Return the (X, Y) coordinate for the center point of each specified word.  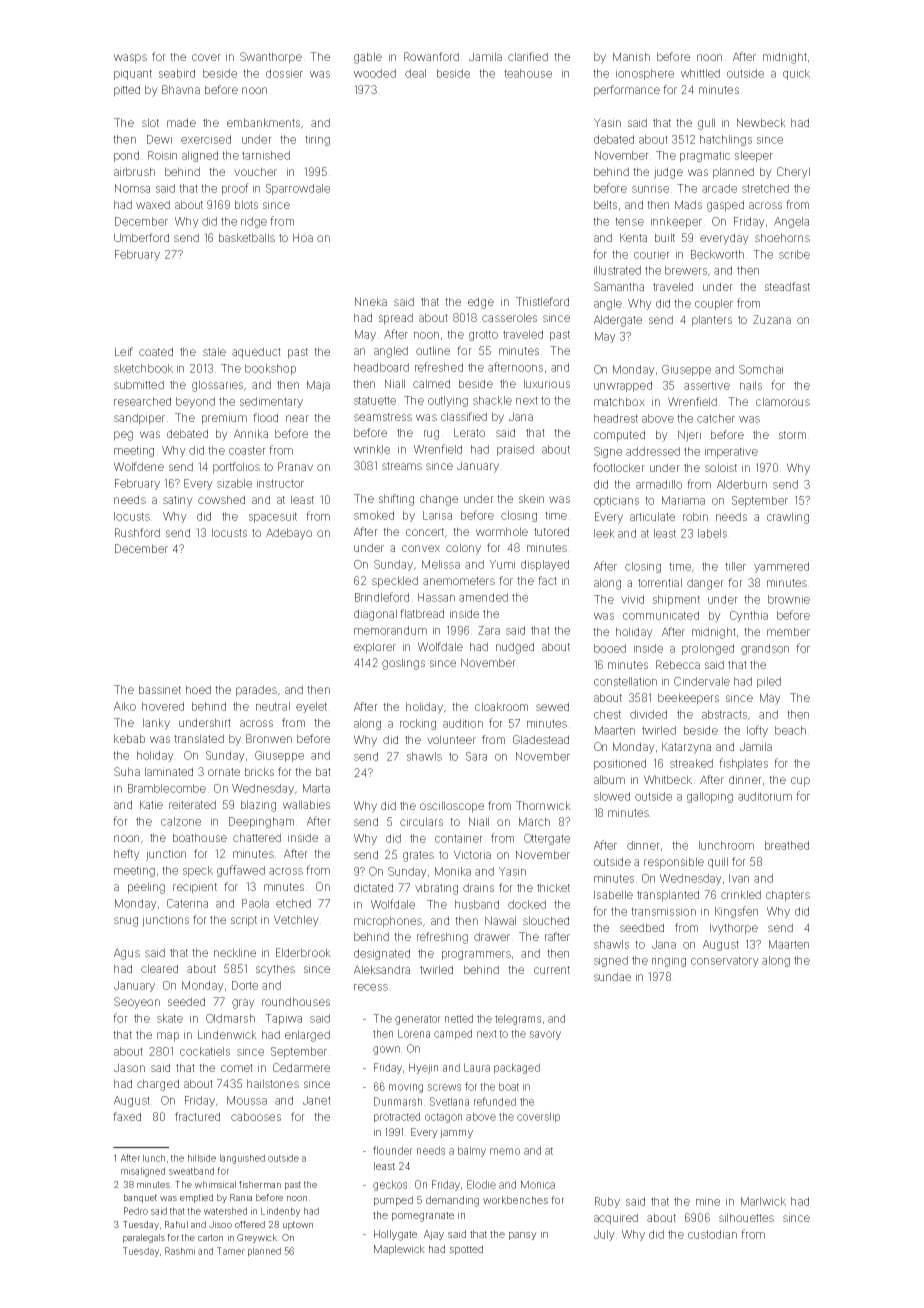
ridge (254, 222)
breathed (787, 845)
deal (415, 73)
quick (796, 74)
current (552, 970)
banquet (140, 1198)
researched (142, 401)
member (788, 631)
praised (515, 450)
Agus (127, 954)
